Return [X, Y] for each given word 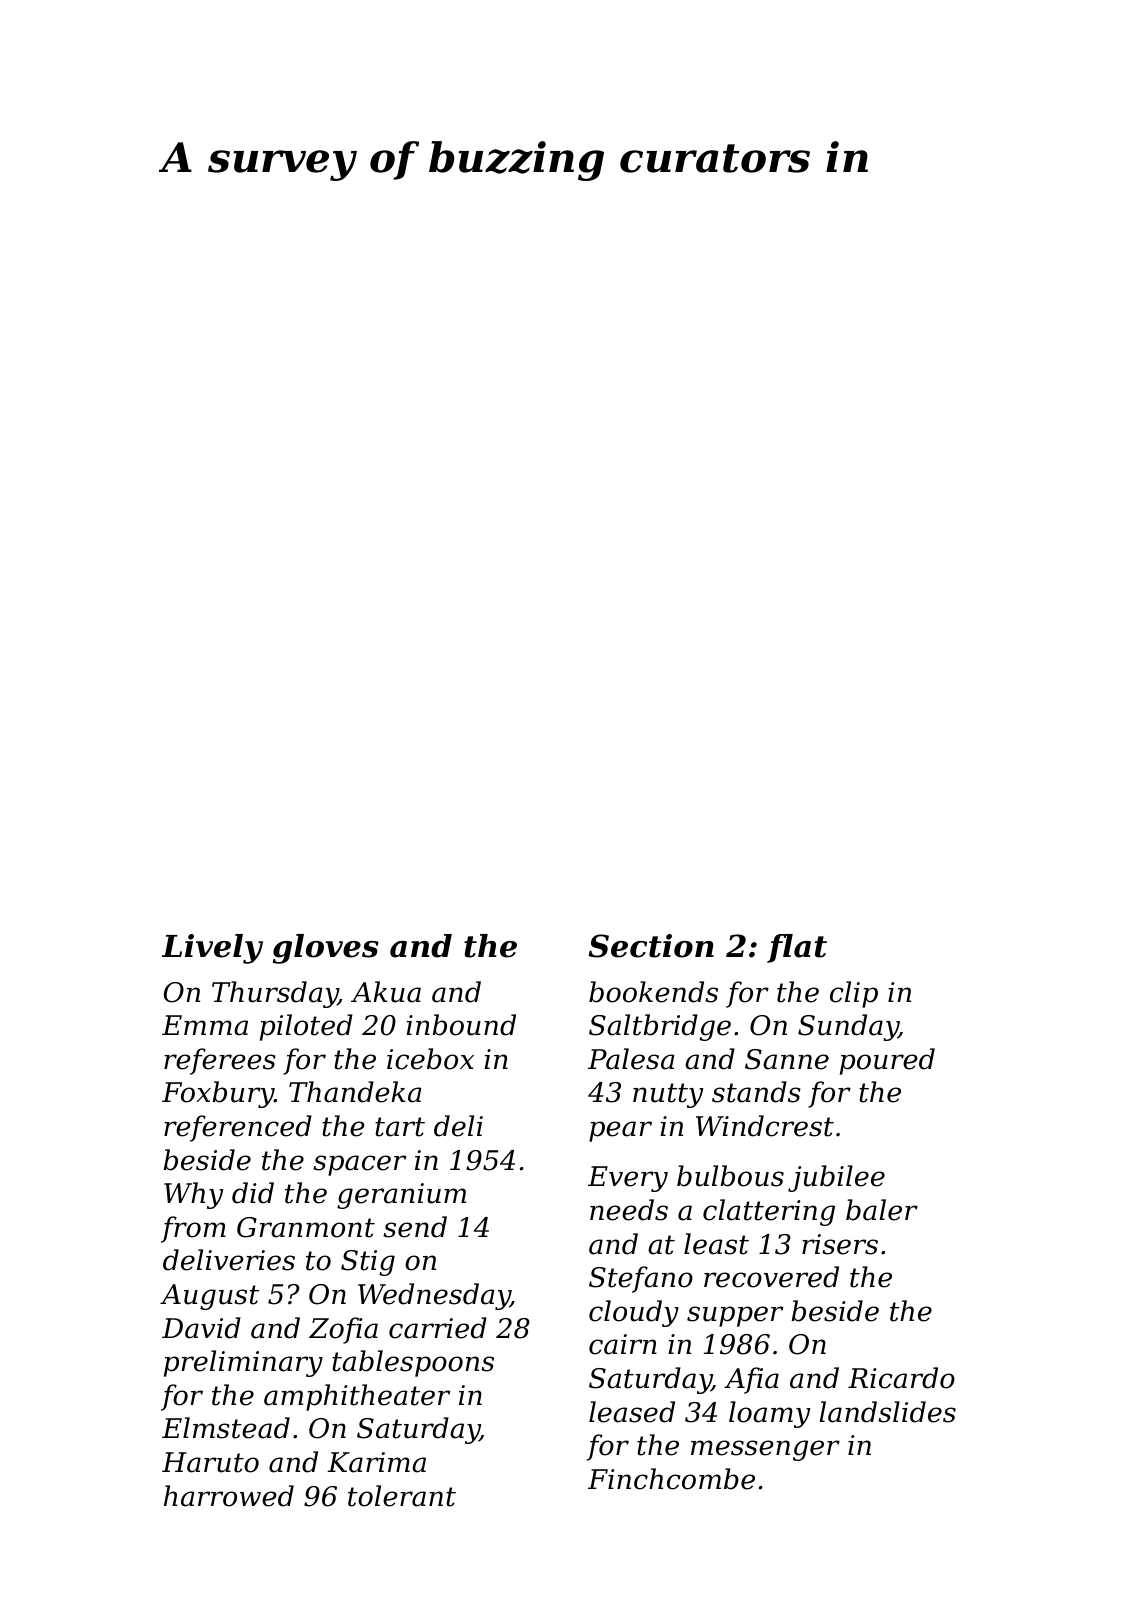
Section [651, 946]
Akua [386, 992]
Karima [376, 1462]
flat [797, 948]
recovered [771, 1277]
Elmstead [226, 1428]
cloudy [634, 1313]
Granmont [306, 1227]
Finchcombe [671, 1479]
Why [193, 1195]
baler [882, 1210]
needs [629, 1210]
